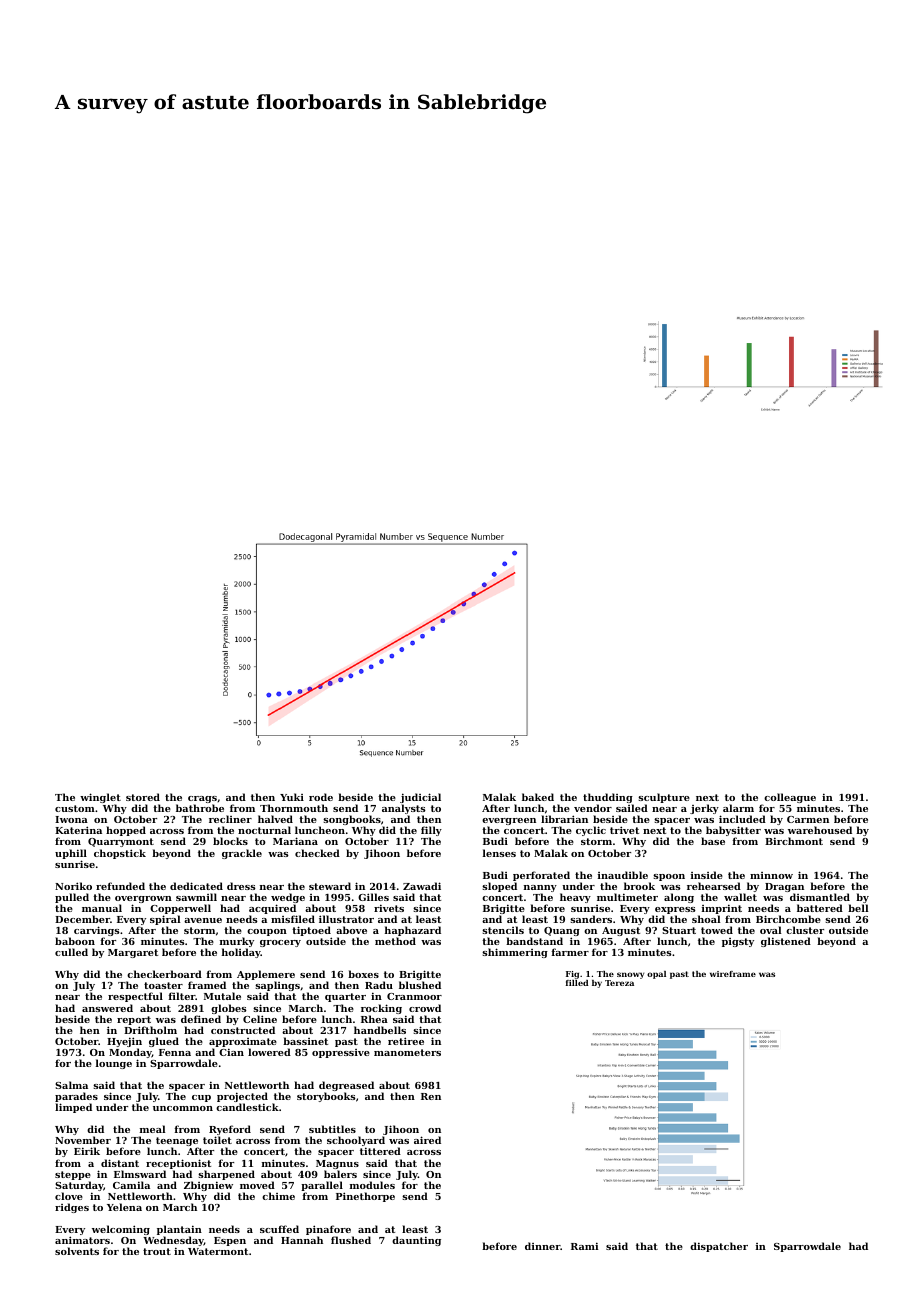 This image has width=924, height=1308. What do you see at coordinates (380, 1151) in the image?
I see `tittered` at bounding box center [380, 1151].
